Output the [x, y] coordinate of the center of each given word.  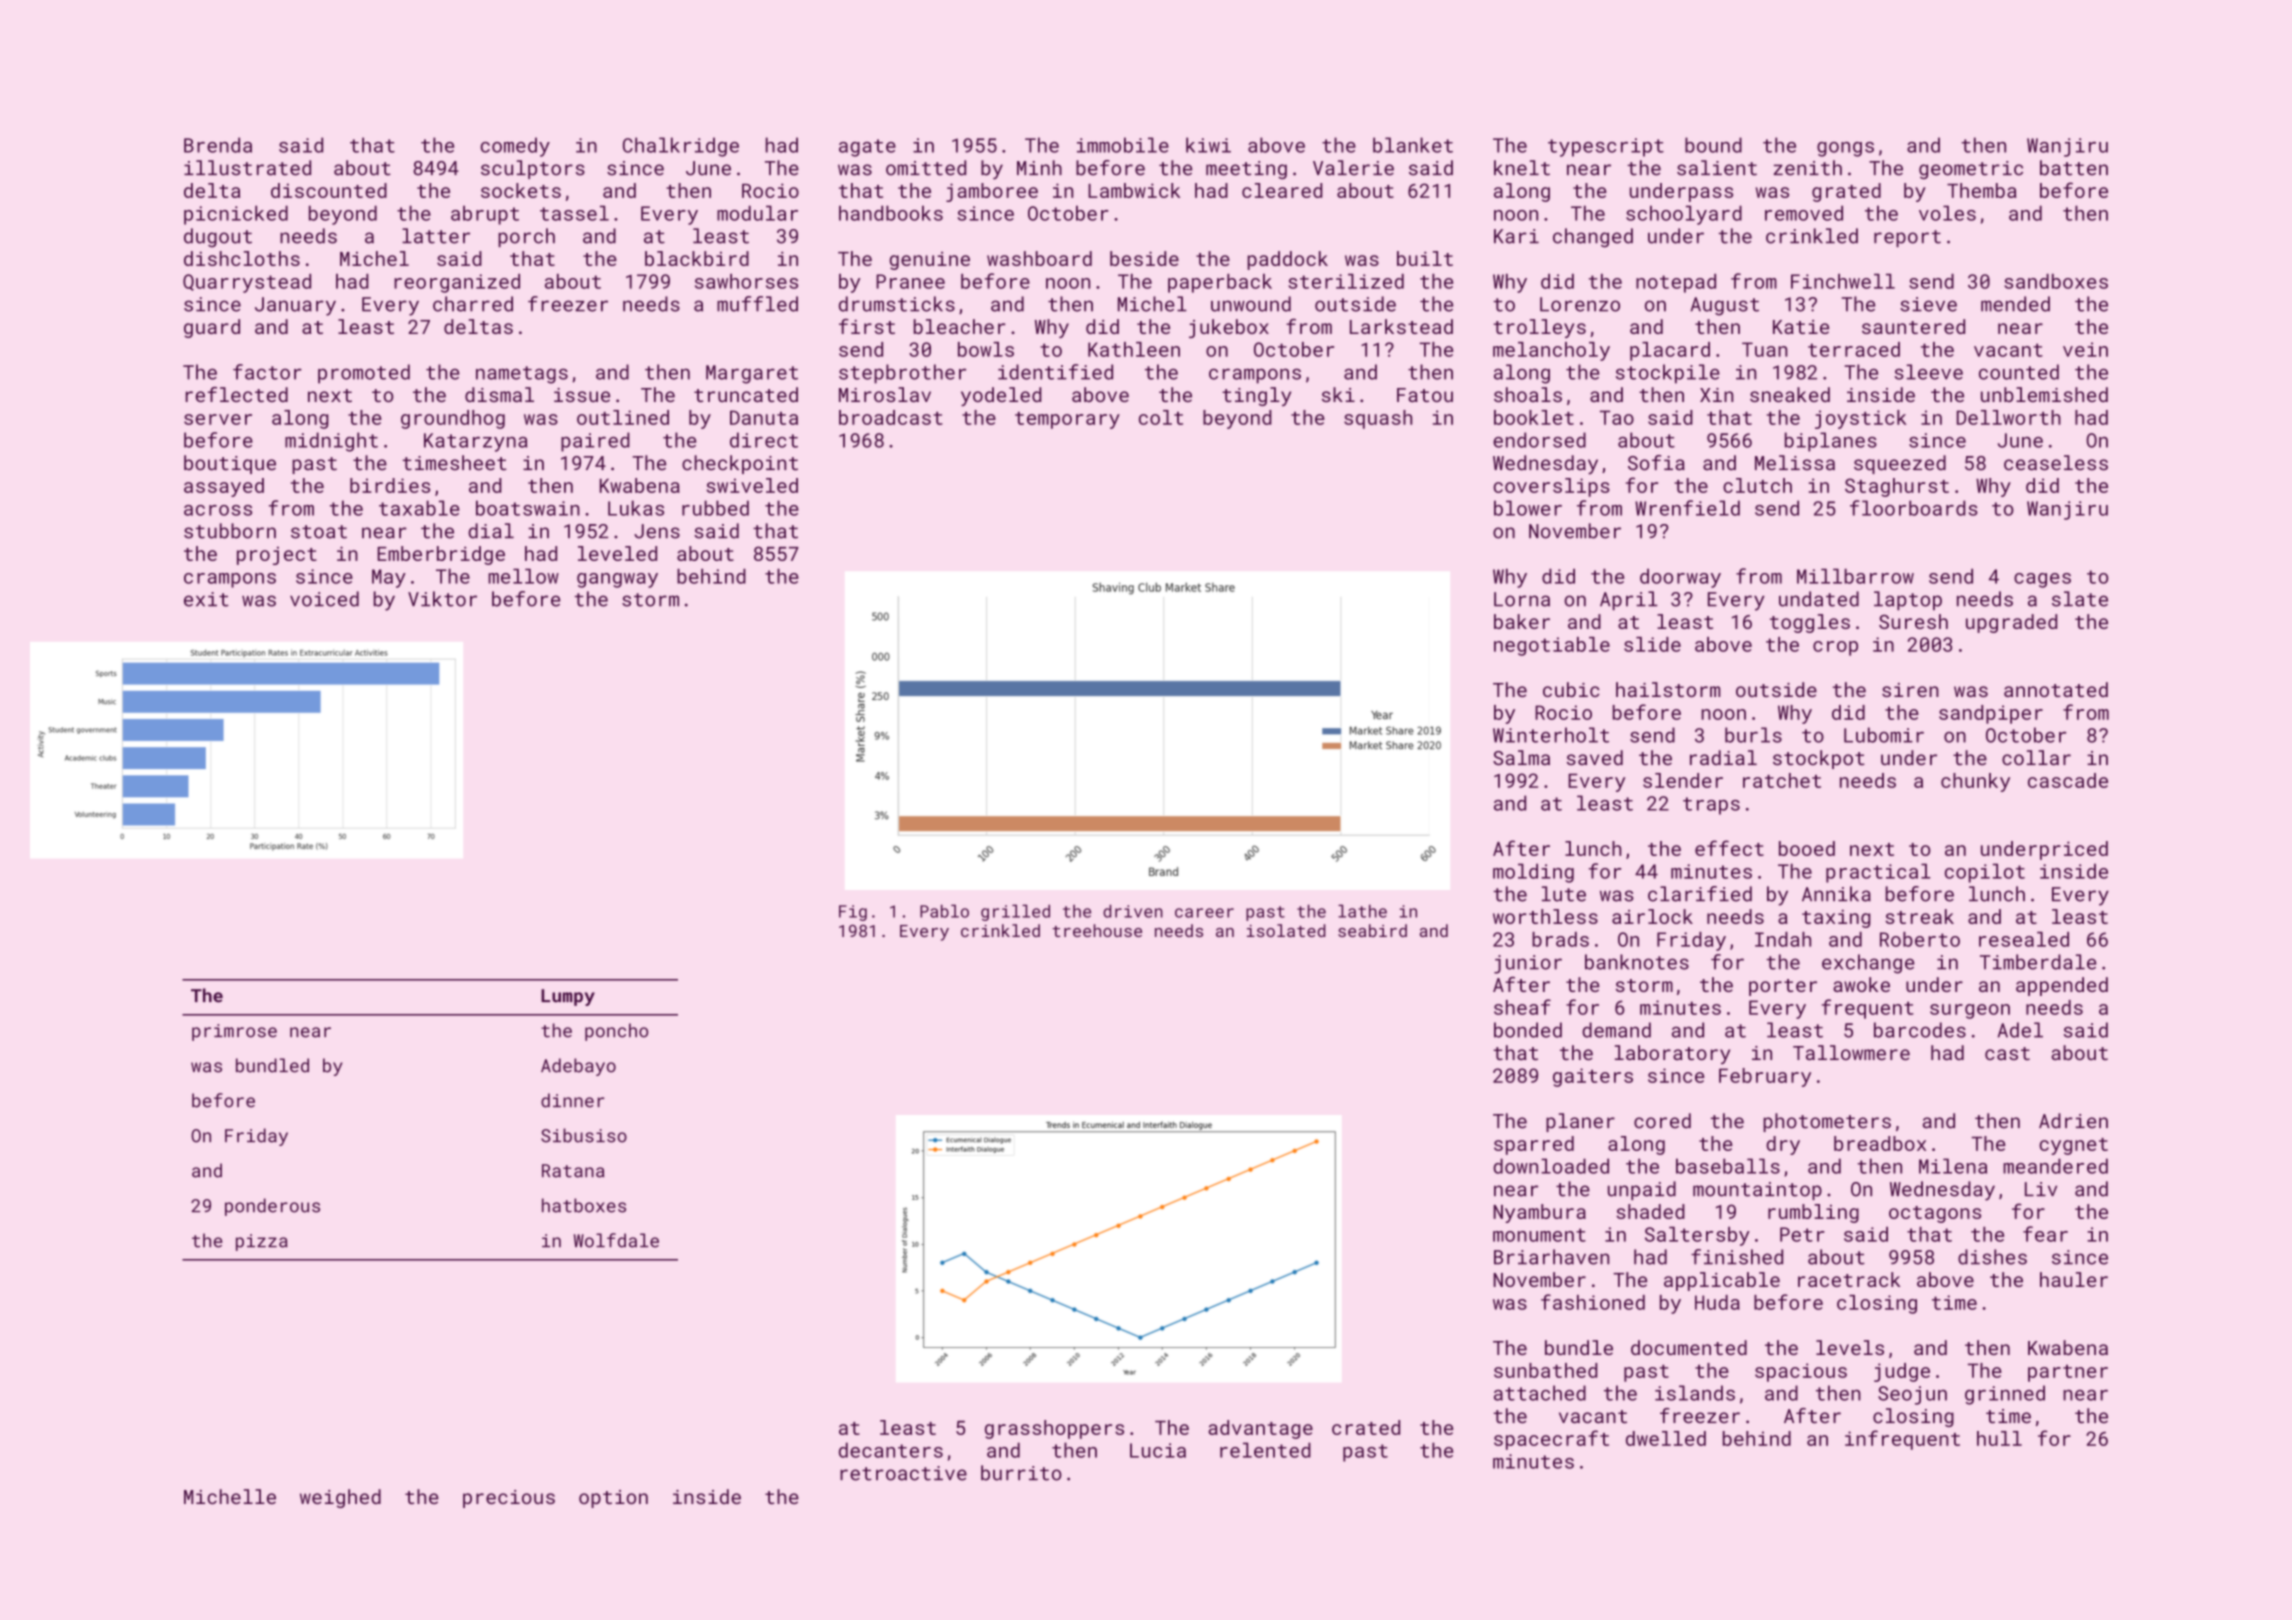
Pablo [944, 911]
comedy [515, 147]
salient [1717, 168]
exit [206, 599]
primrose [234, 1032]
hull [1999, 1438]
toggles [1810, 623]
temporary [1067, 420]
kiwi [1208, 145]
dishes [1992, 1257]
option [613, 1499]
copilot [1985, 873]
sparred [1534, 1145]
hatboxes [584, 1205]
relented [1265, 1450]
